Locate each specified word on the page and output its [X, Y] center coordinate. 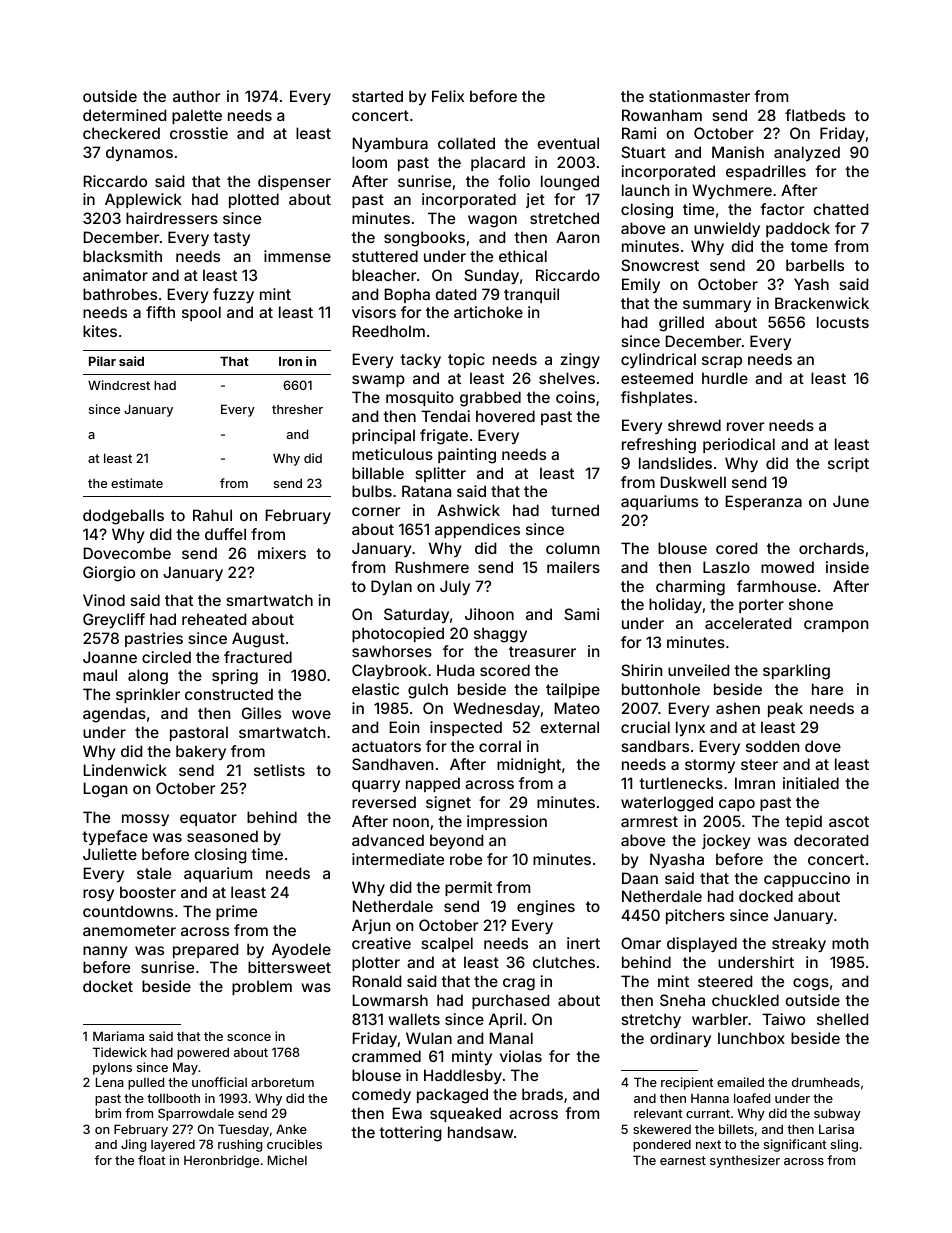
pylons [112, 1069]
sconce [249, 1037]
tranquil [531, 295]
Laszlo [726, 567]
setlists [279, 770]
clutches [564, 962]
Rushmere [432, 567]
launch [645, 190]
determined [124, 115]
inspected [466, 728]
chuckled [745, 1000]
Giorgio [109, 574]
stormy [710, 766]
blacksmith [122, 256]
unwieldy [727, 229]
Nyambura [390, 144]
